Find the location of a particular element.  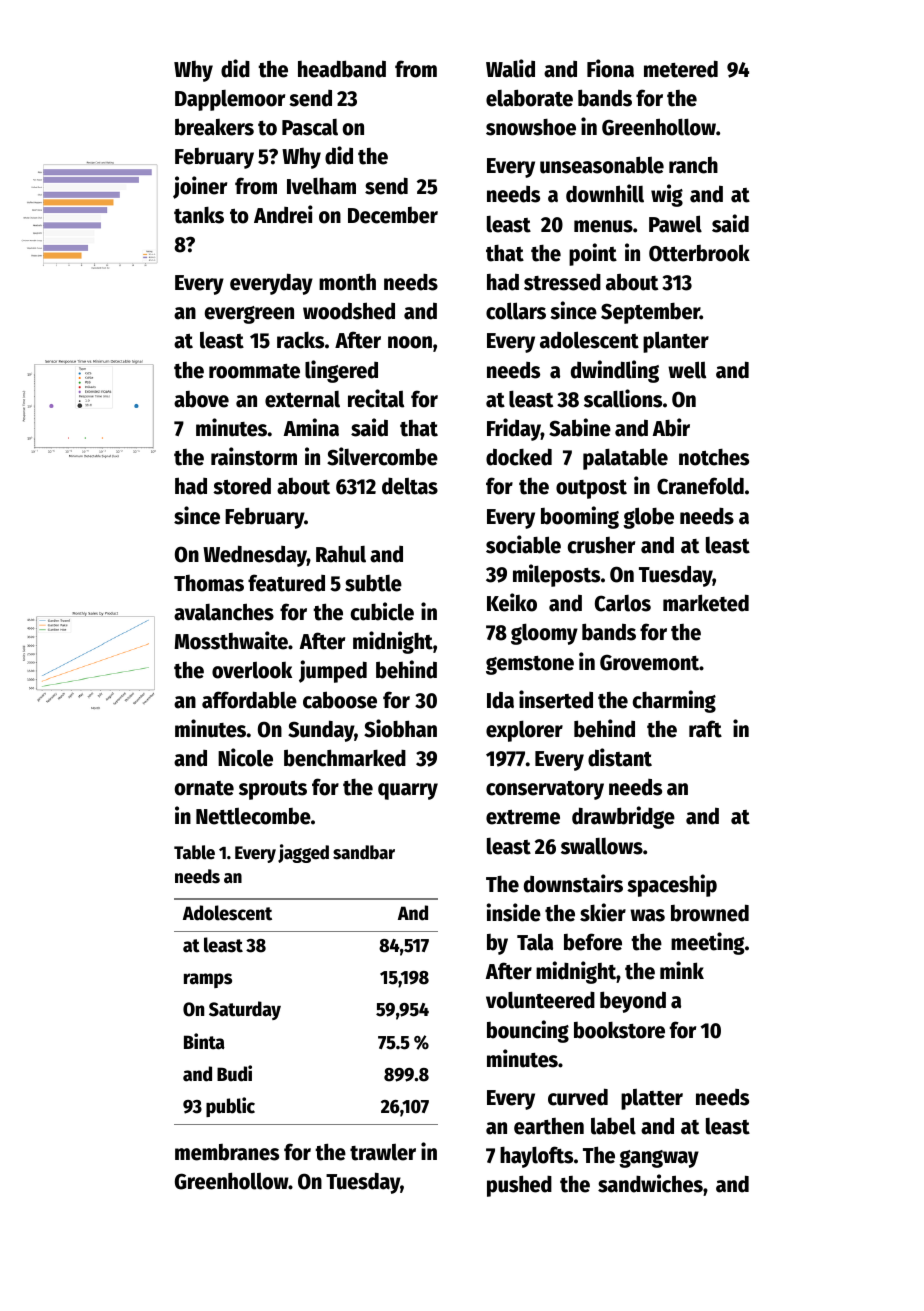

Andrei is located at coordinates (283, 214).
